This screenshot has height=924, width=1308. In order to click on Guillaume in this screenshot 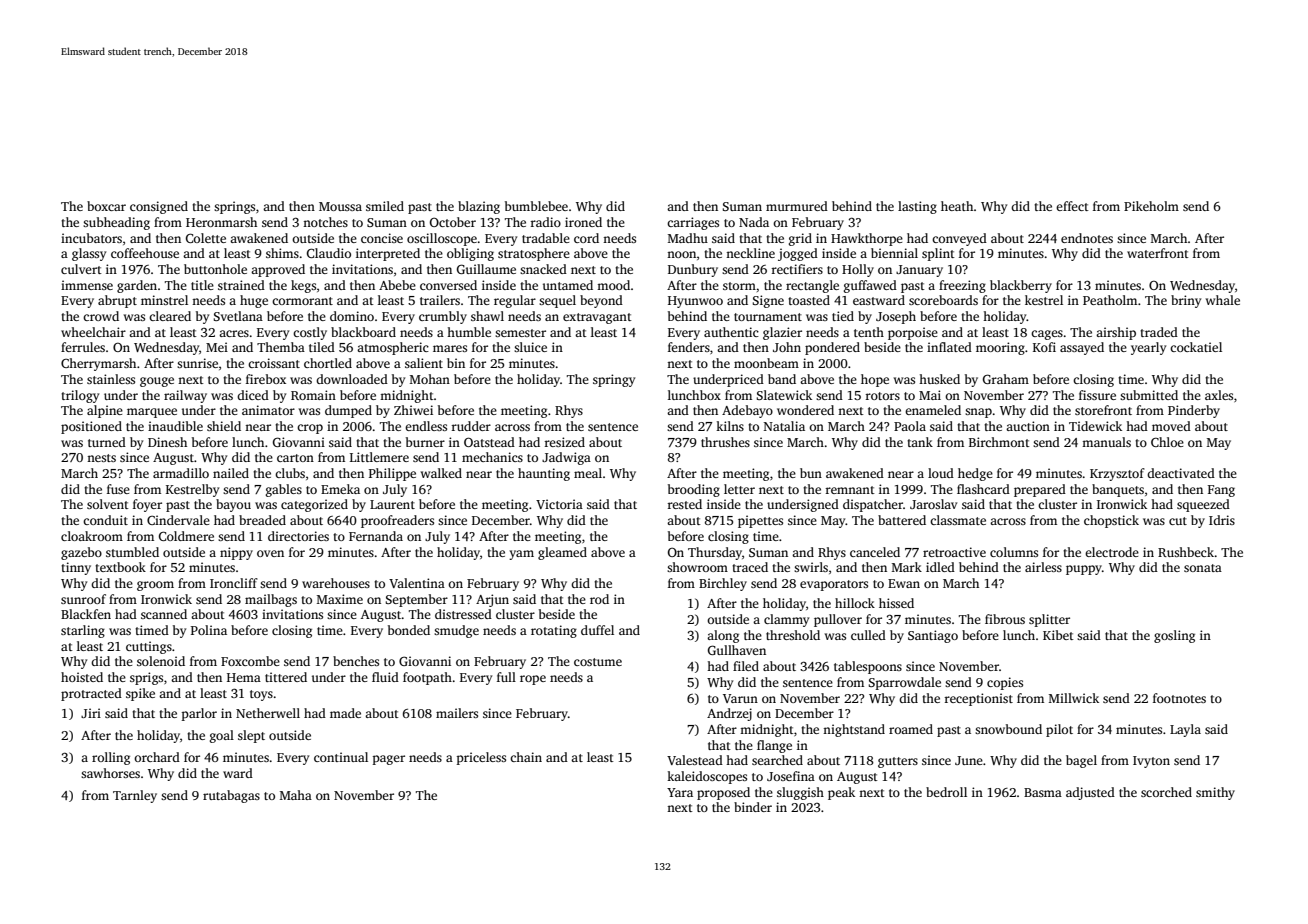, I will do `click(486, 269)`.
